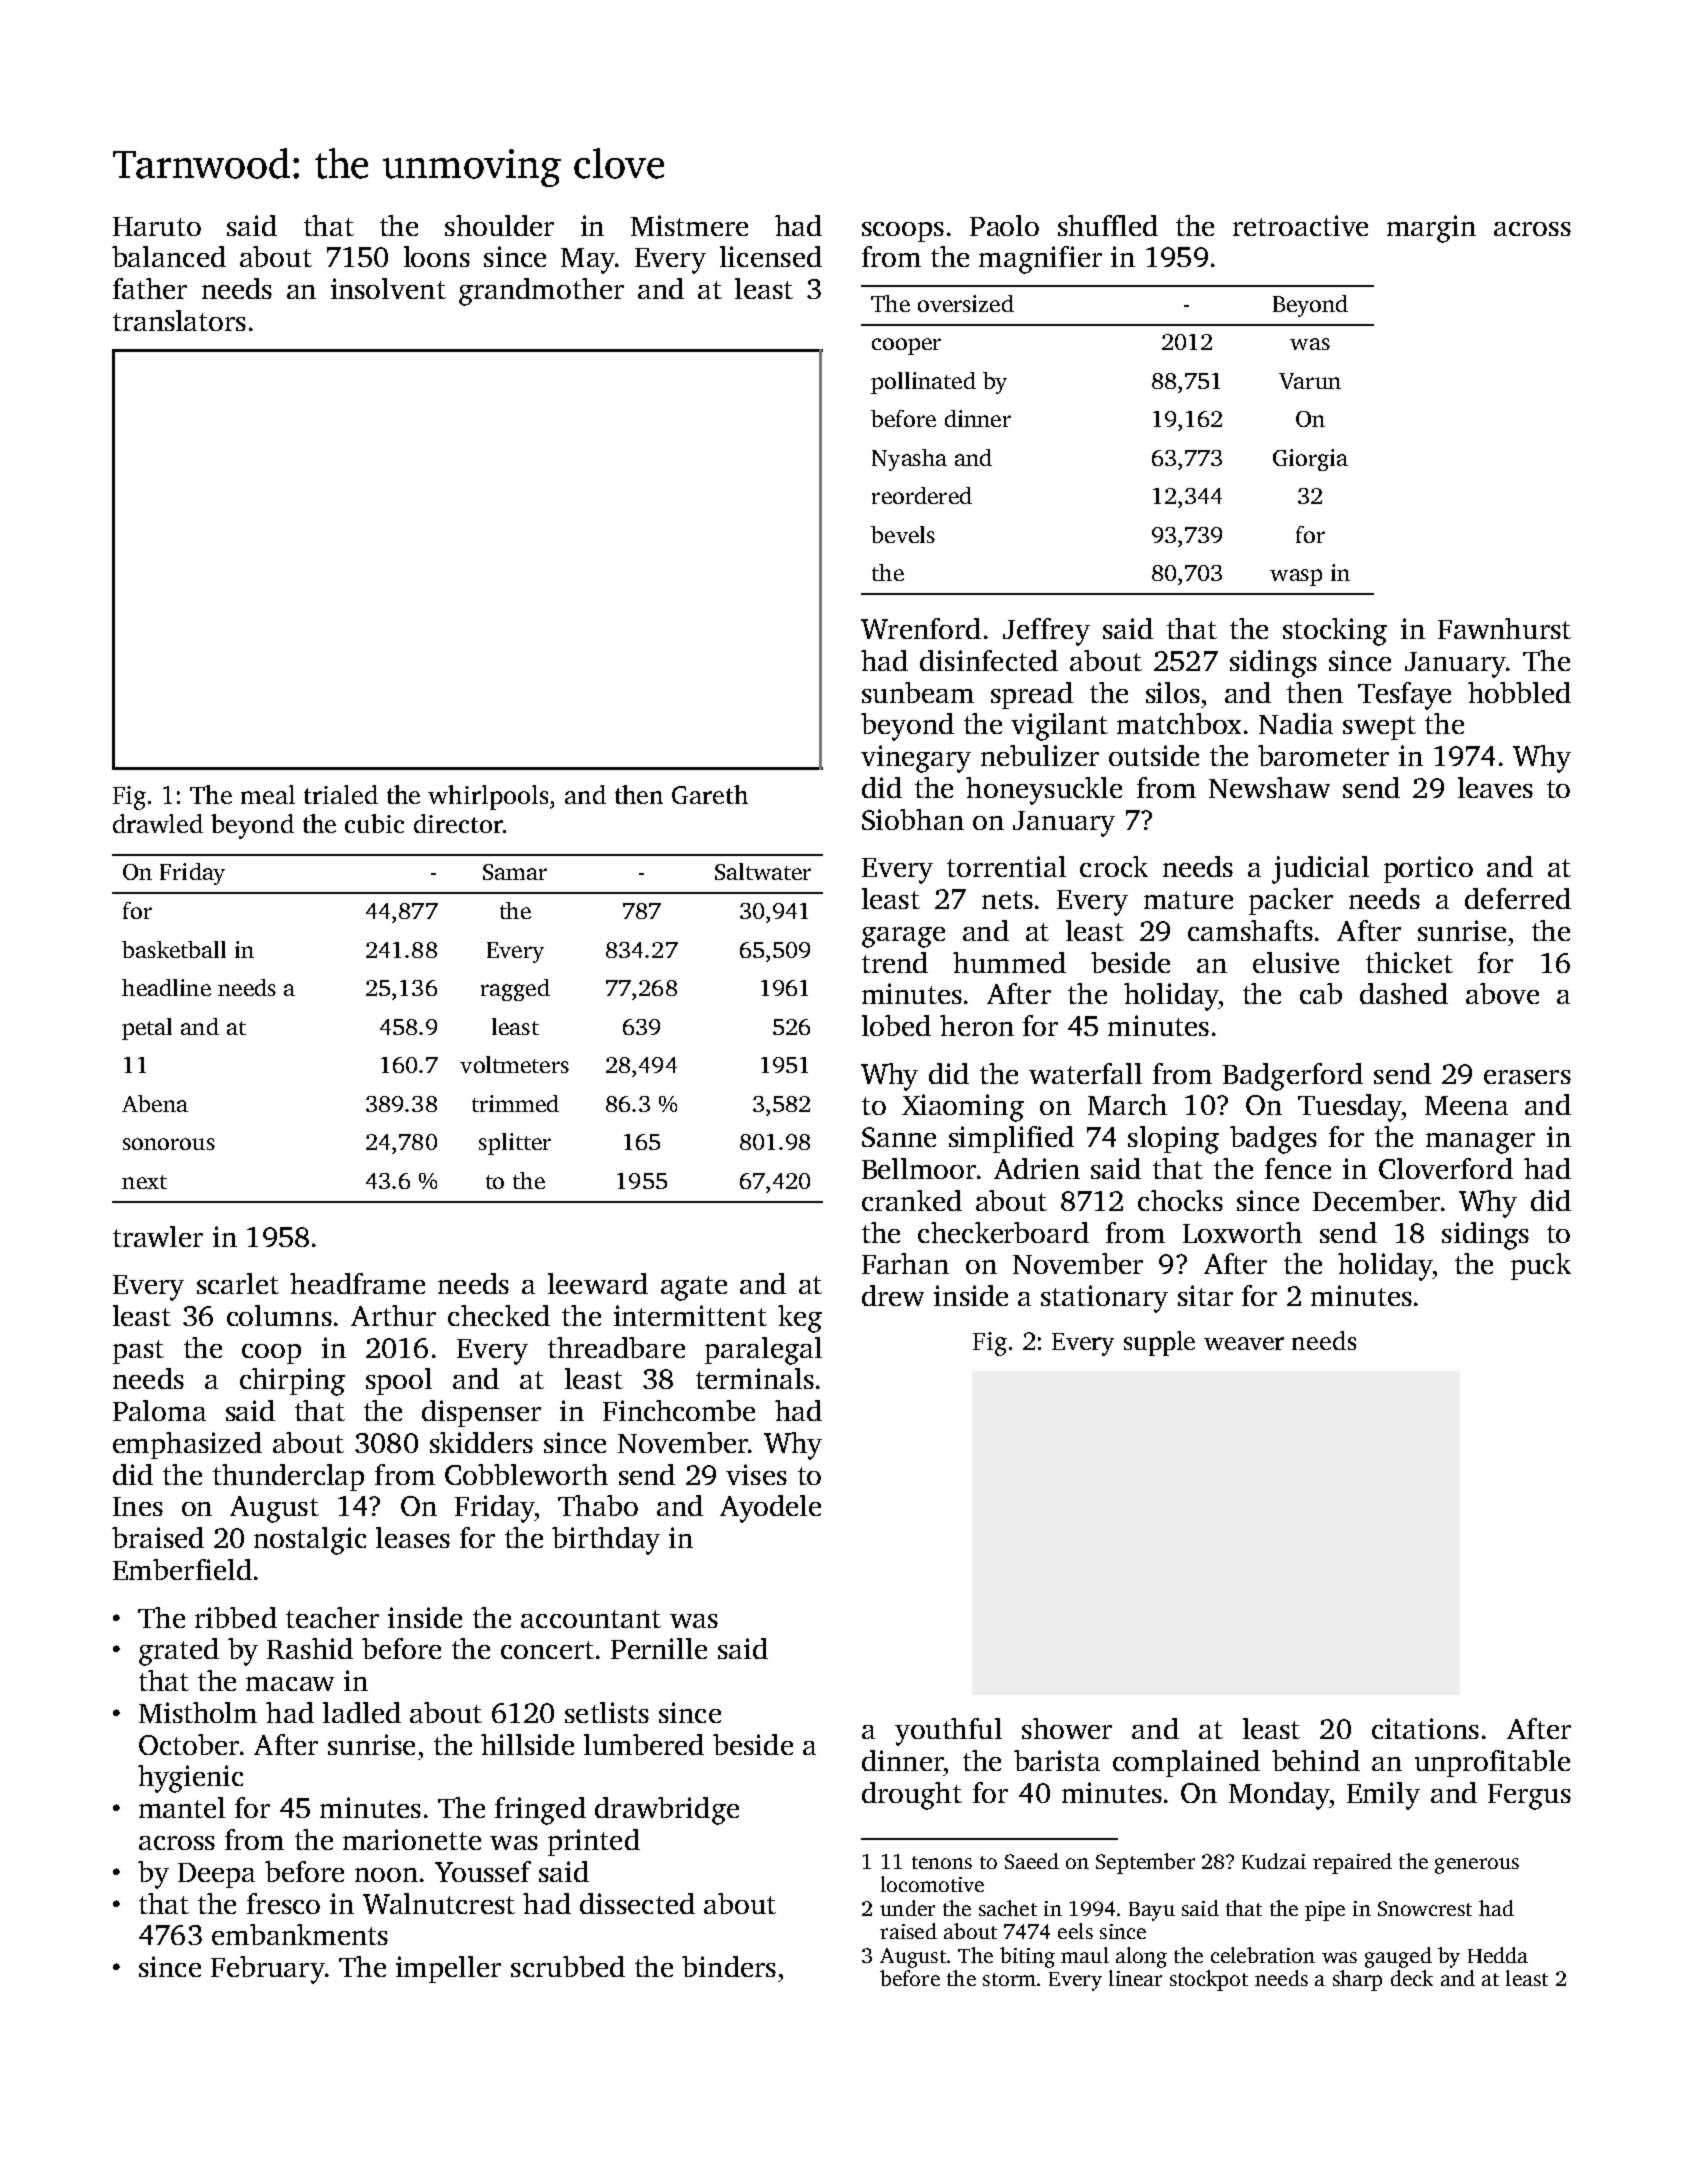 This screenshot has width=1683, height=2178. Describe the element at coordinates (179, 320) in the screenshot. I see `translators` at that location.
